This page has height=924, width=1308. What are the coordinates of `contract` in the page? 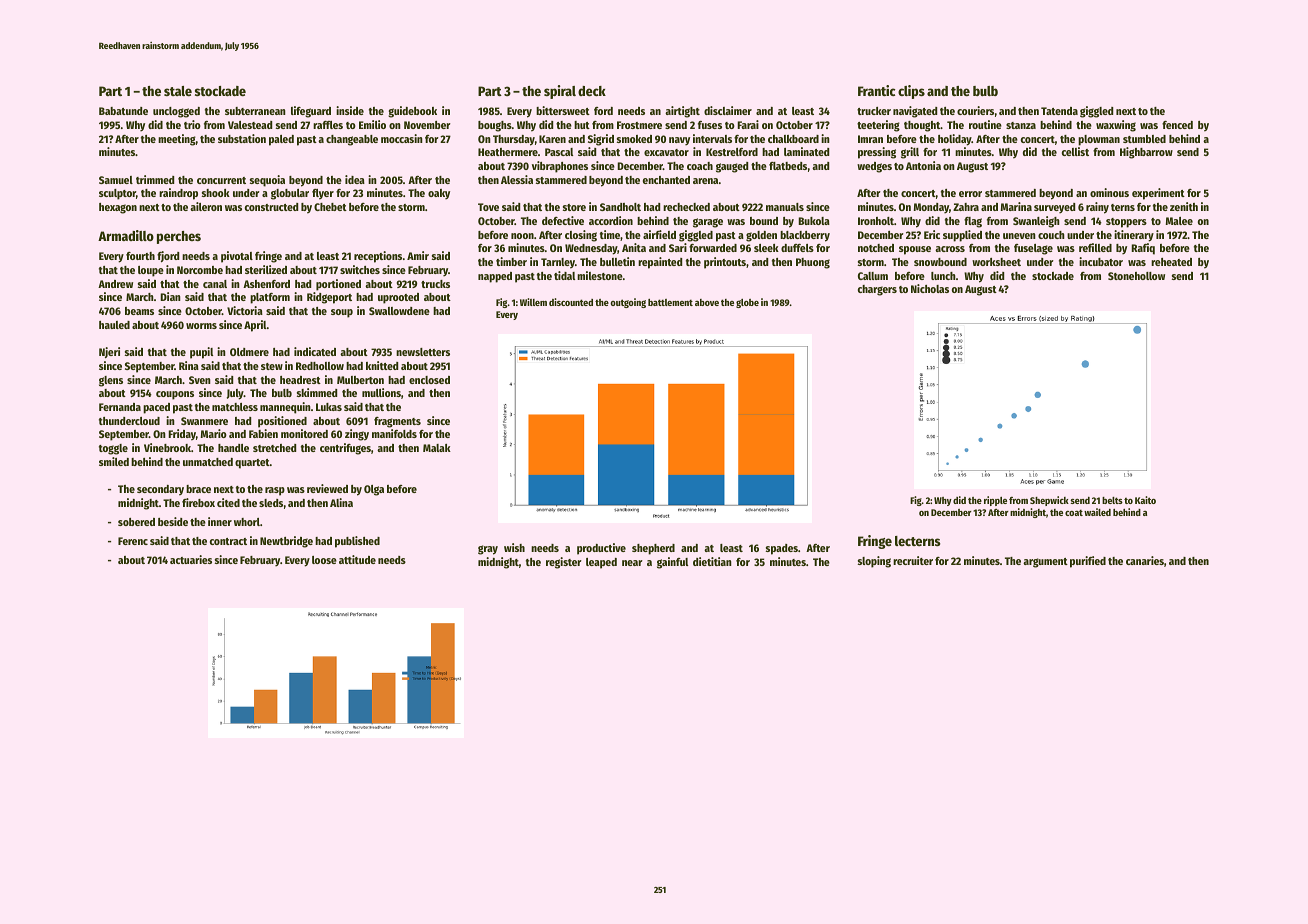 It's located at (228, 541).
